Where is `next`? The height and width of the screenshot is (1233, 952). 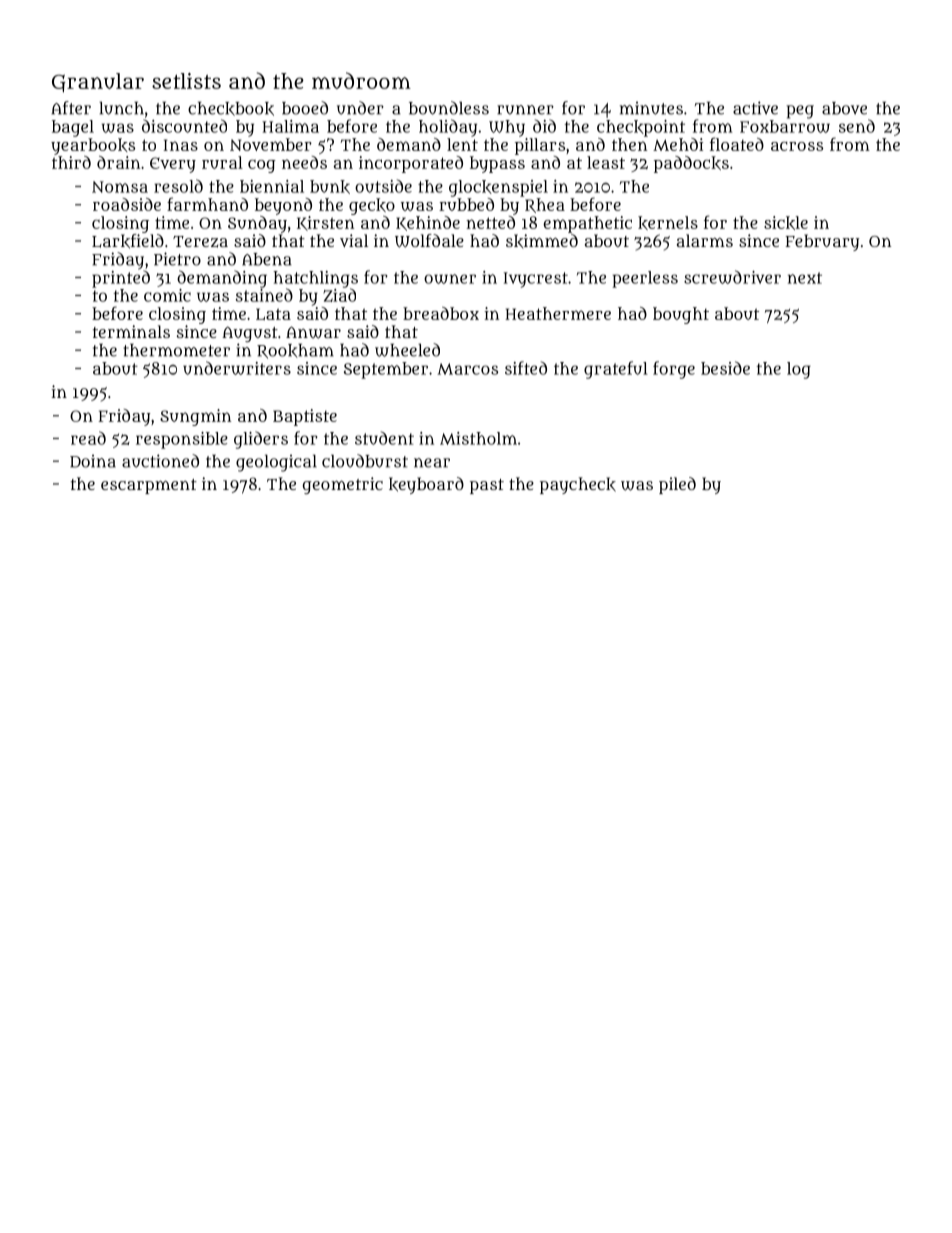
next is located at coordinates (805, 278).
